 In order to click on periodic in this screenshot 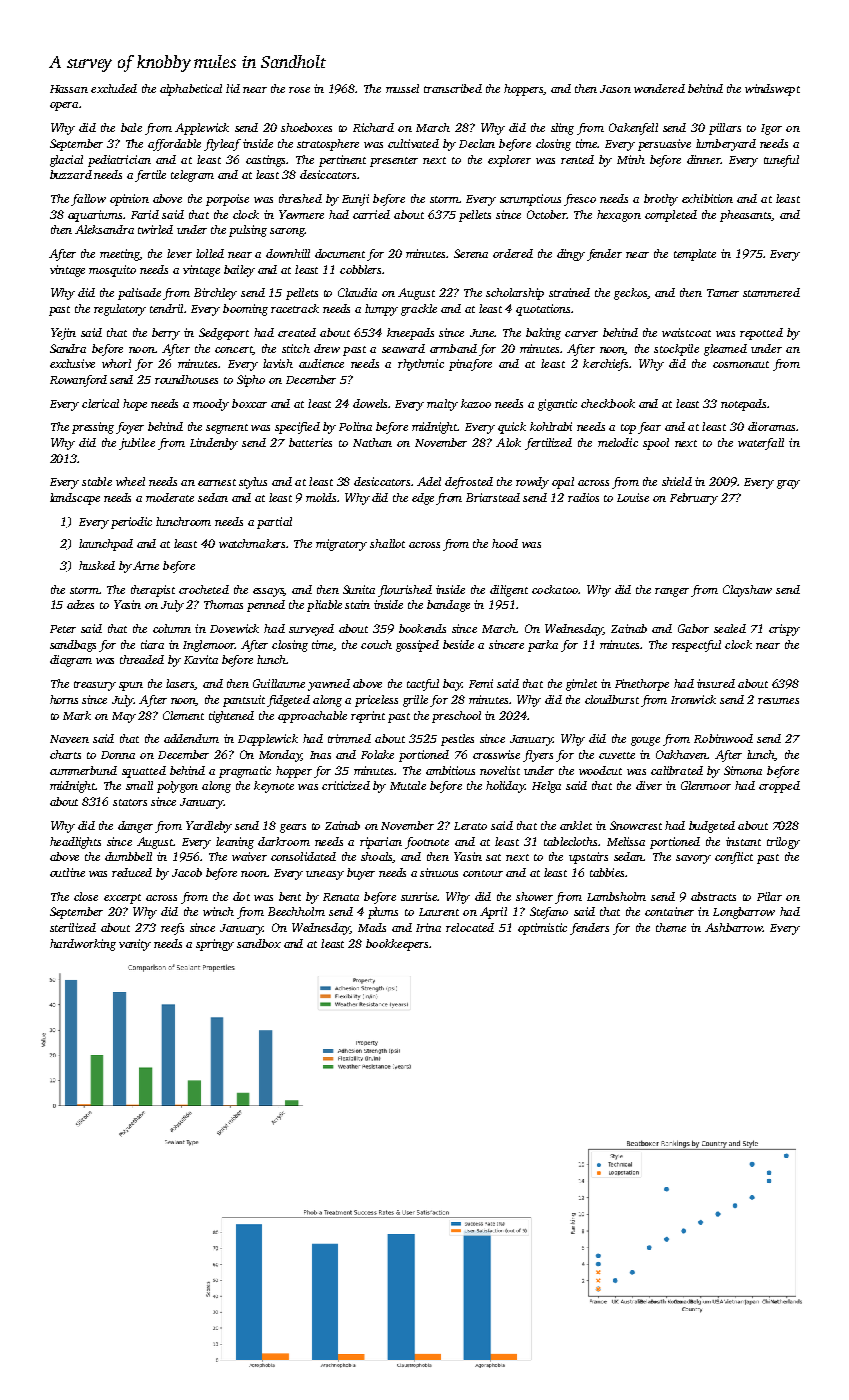, I will do `click(131, 523)`.
